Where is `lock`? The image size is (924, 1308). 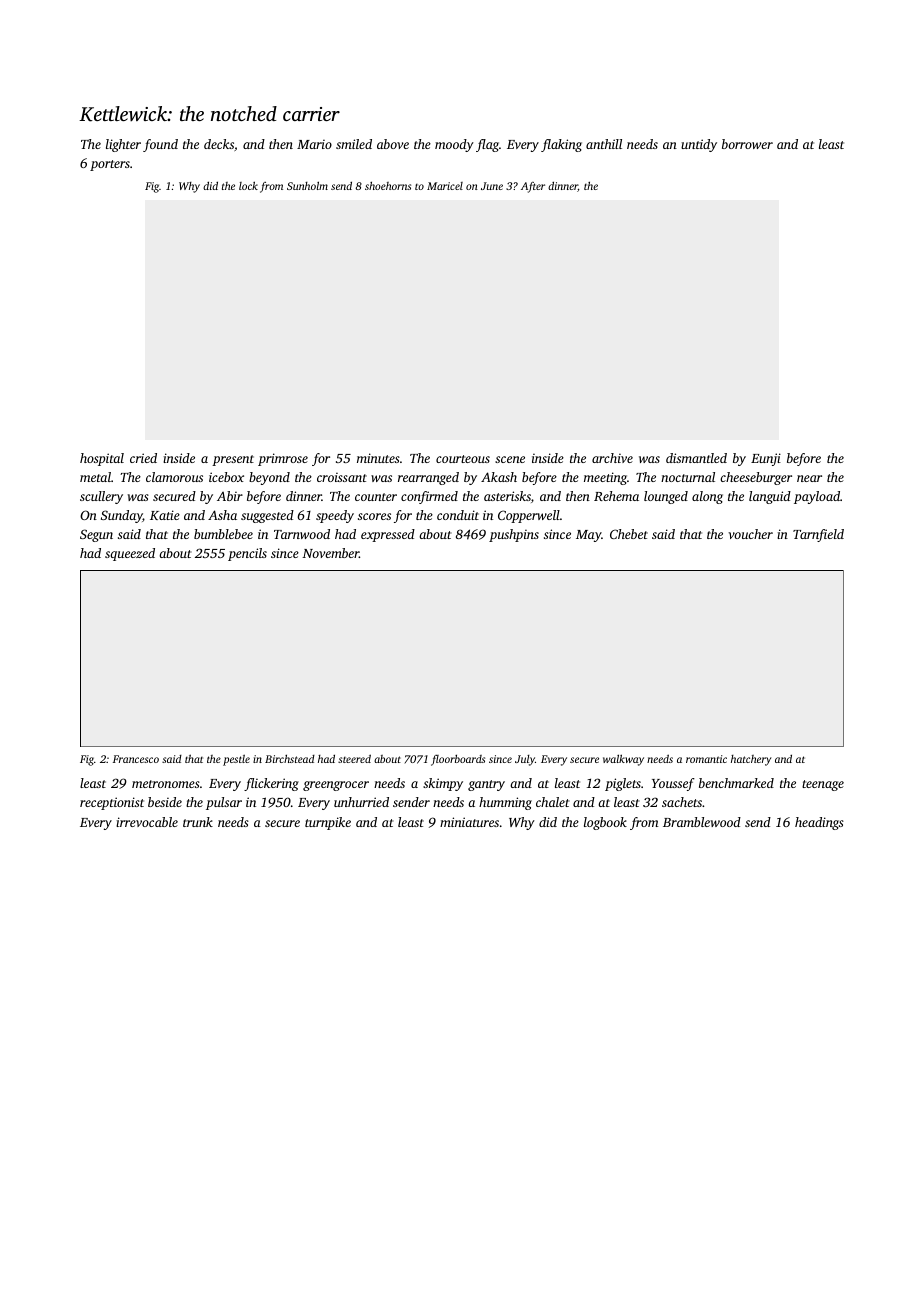
lock is located at coordinates (248, 185).
